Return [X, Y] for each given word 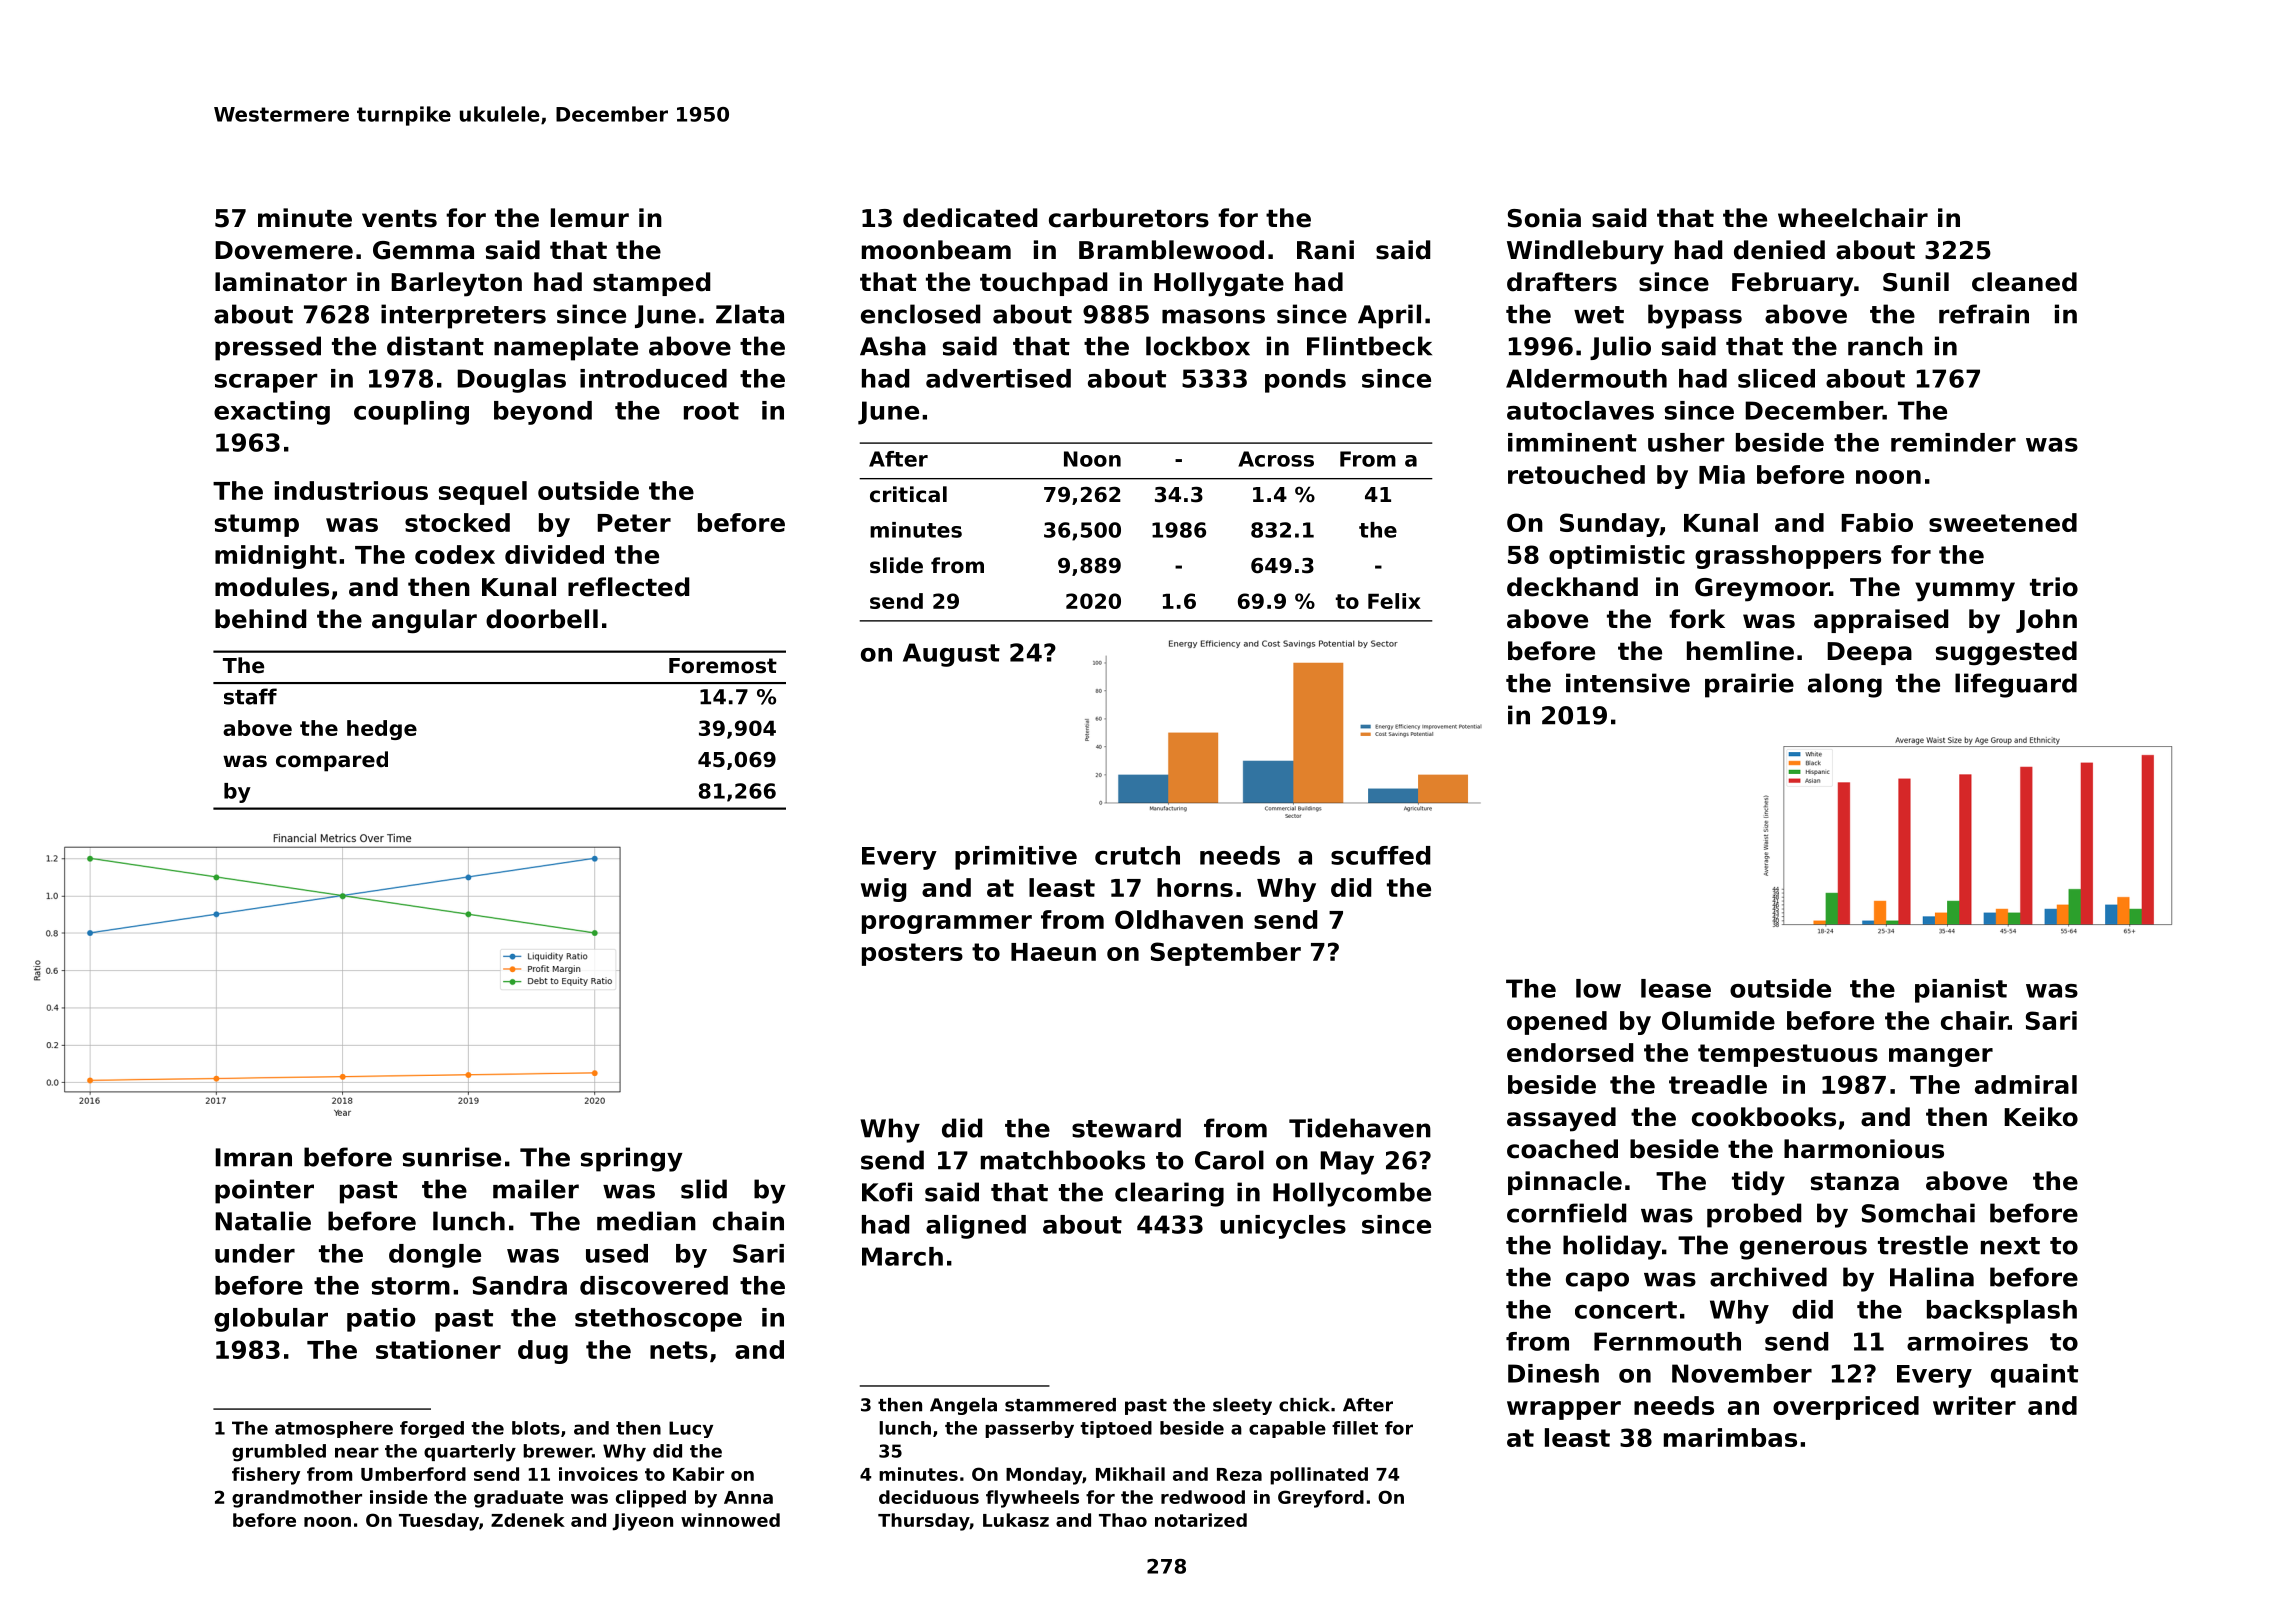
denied [1779, 250]
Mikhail [1130, 1474]
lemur [590, 218]
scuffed [1380, 855]
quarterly [470, 1453]
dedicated [970, 218]
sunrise [452, 1157]
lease [1676, 988]
